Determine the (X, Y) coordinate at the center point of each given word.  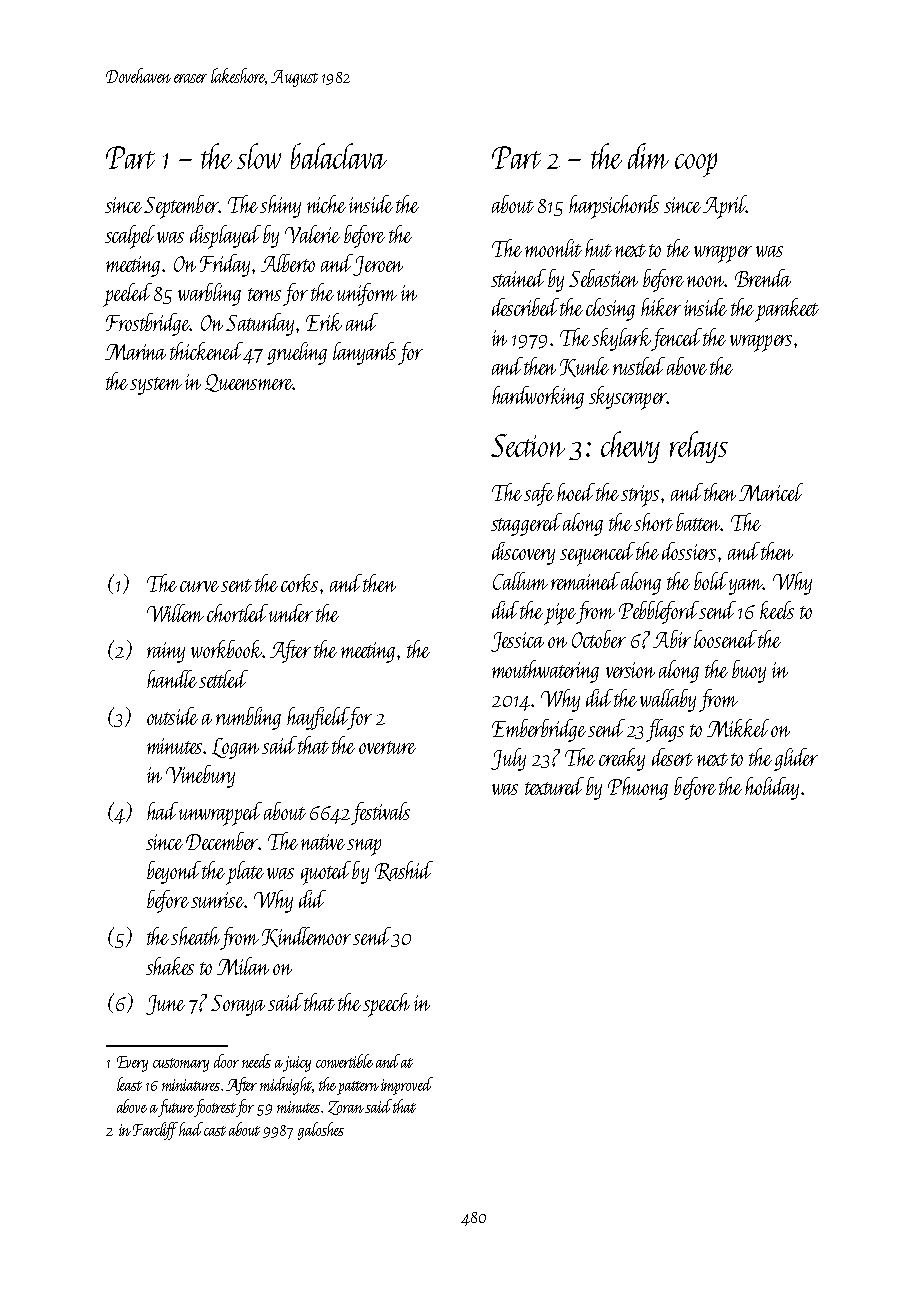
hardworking (538, 397)
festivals (380, 813)
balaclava (339, 156)
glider (796, 759)
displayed (225, 237)
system (156, 386)
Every (132, 1064)
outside (172, 716)
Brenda (763, 278)
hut (598, 248)
